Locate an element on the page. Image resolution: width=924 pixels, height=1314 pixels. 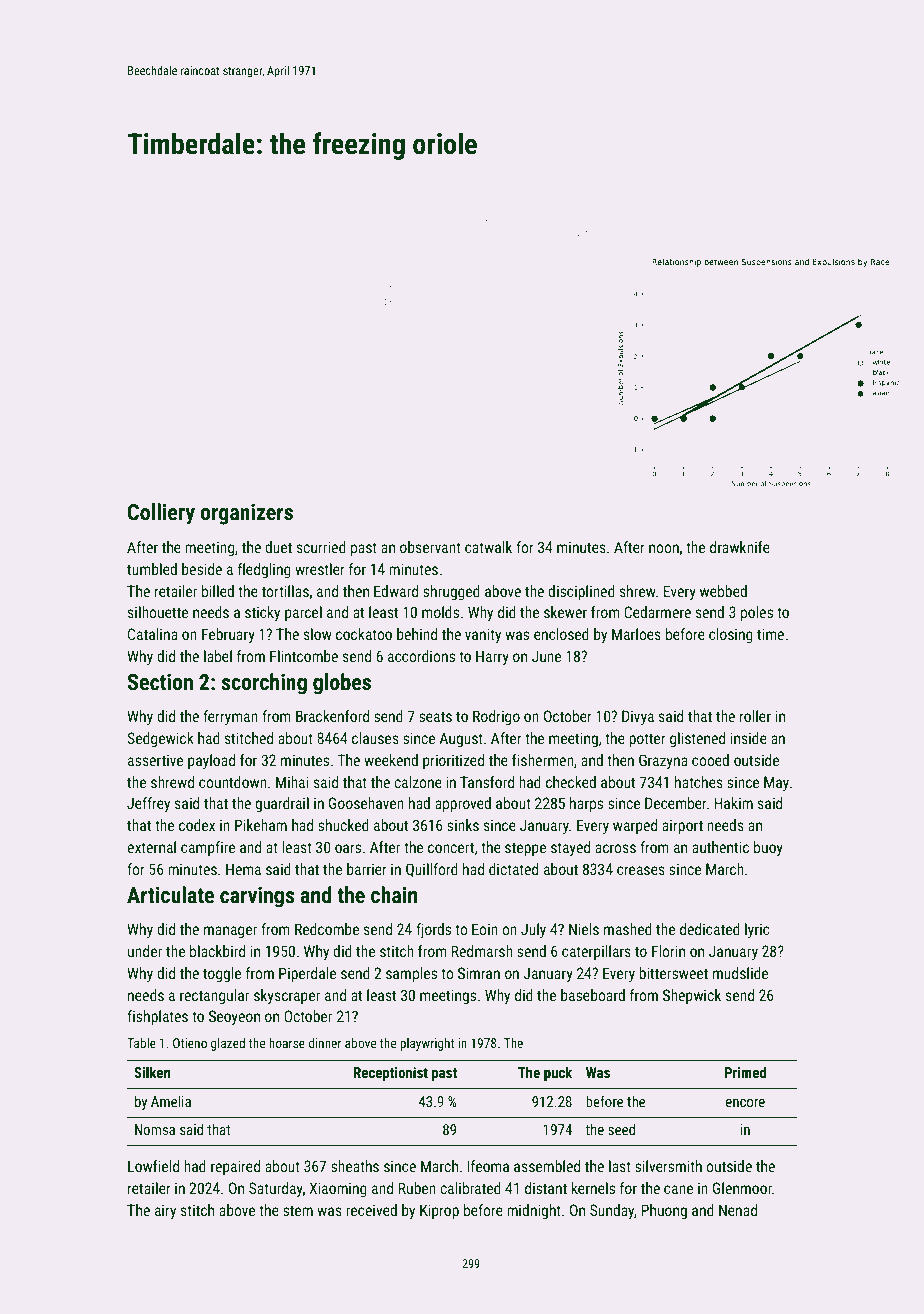
airy is located at coordinates (165, 1211).
